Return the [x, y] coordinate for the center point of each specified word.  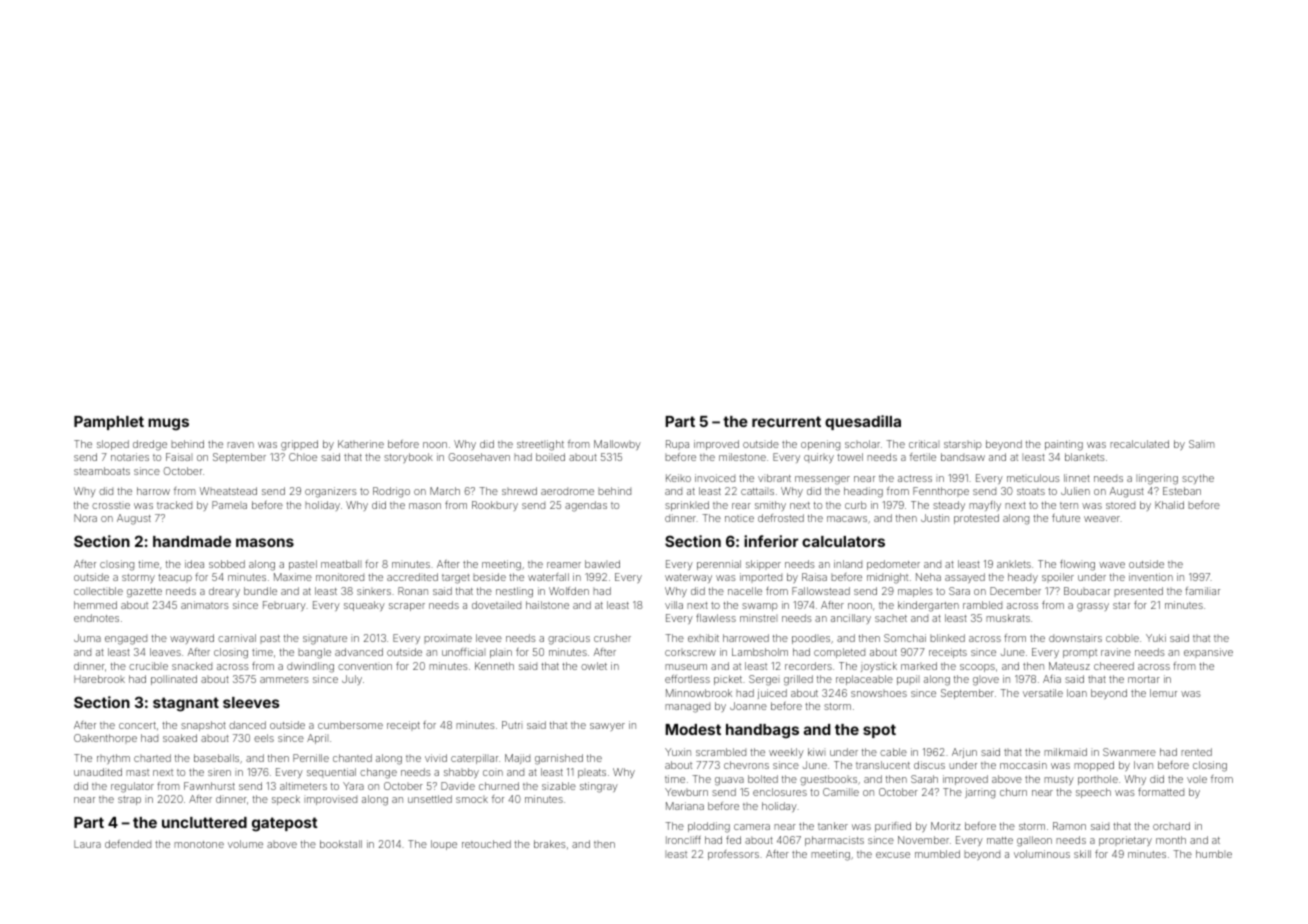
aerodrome [567, 491]
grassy [1093, 607]
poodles [811, 639]
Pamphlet [109, 423]
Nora [85, 518]
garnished [559, 759]
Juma [87, 638]
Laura [87, 844]
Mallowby [617, 445]
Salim [1201, 444]
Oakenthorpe [105, 739]
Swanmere [1129, 752]
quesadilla [863, 422]
